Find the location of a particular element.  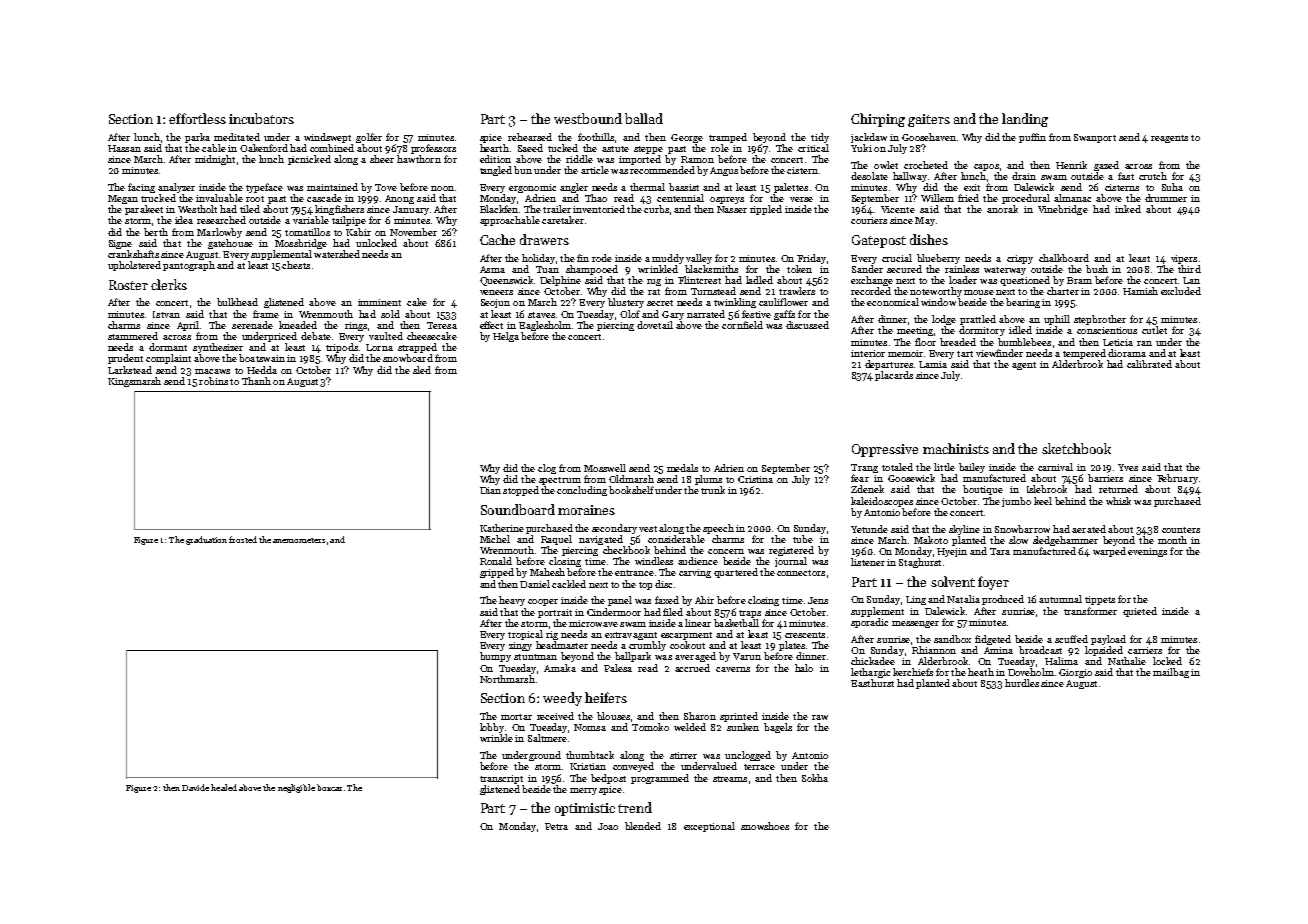

Petra is located at coordinates (556, 826).
